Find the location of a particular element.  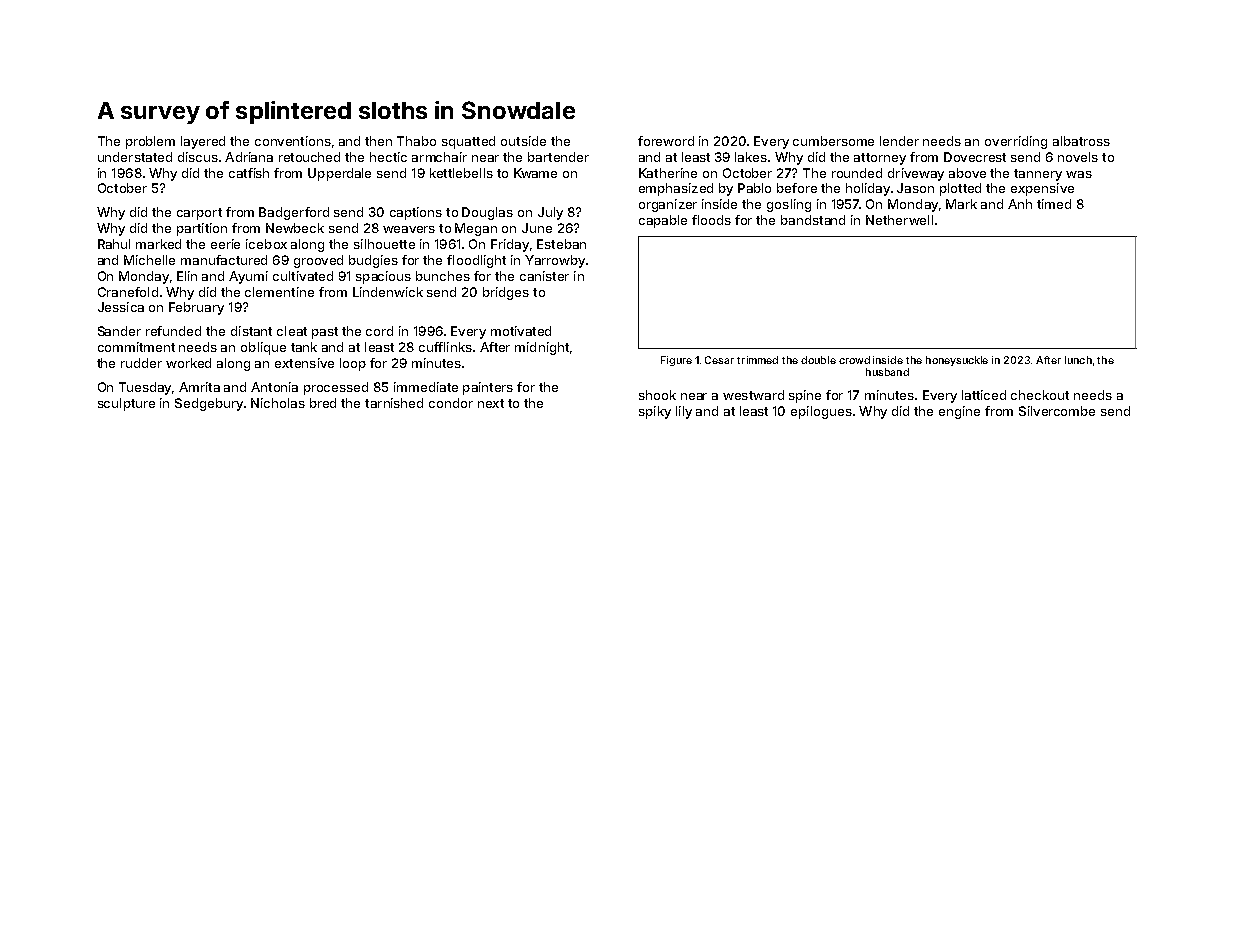

lunch is located at coordinates (1078, 360).
